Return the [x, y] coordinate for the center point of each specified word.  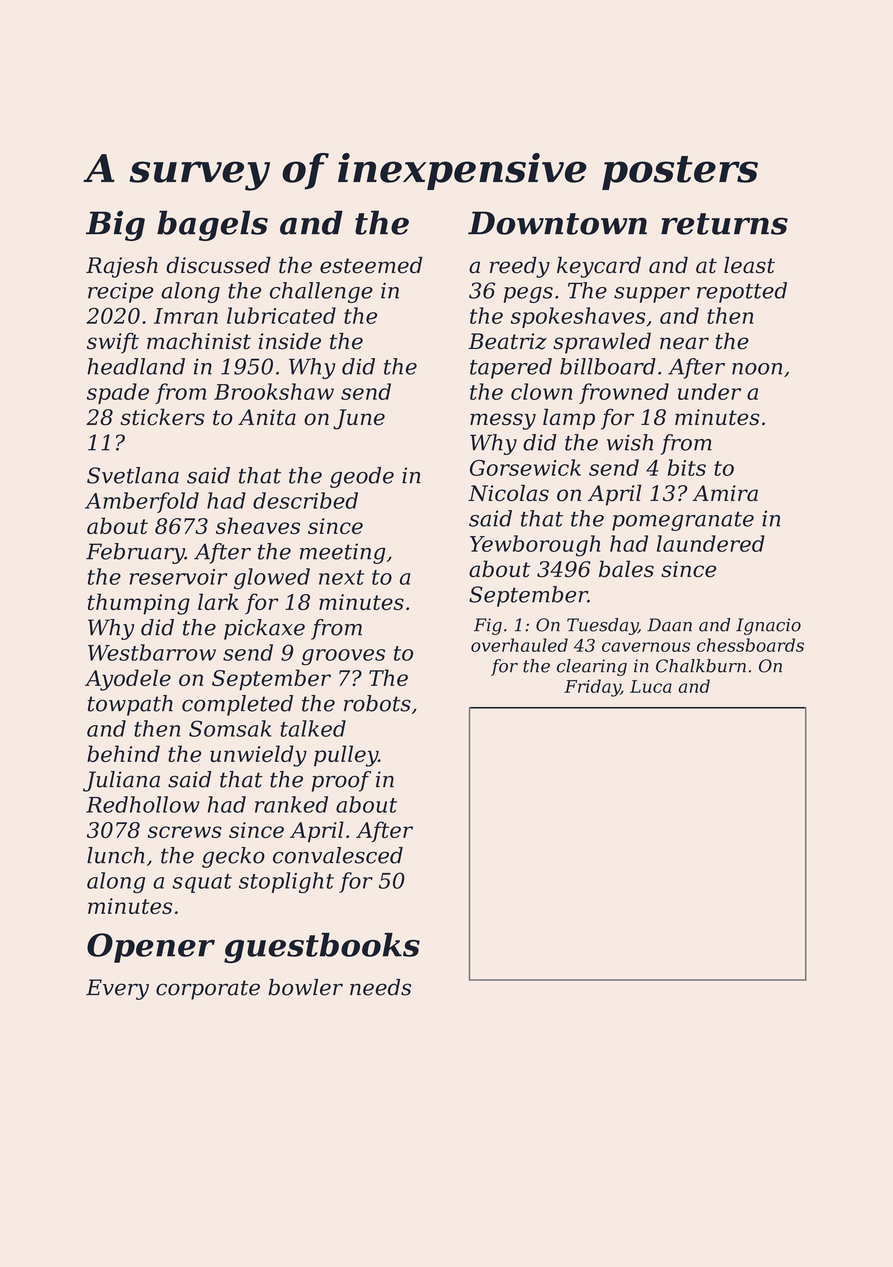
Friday [592, 688]
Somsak [230, 728]
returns [724, 224]
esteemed [371, 265]
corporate [208, 990]
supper [652, 295]
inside [290, 341]
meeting [343, 553]
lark [218, 601]
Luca [651, 686]
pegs [528, 295]
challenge [321, 292]
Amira [725, 493]
